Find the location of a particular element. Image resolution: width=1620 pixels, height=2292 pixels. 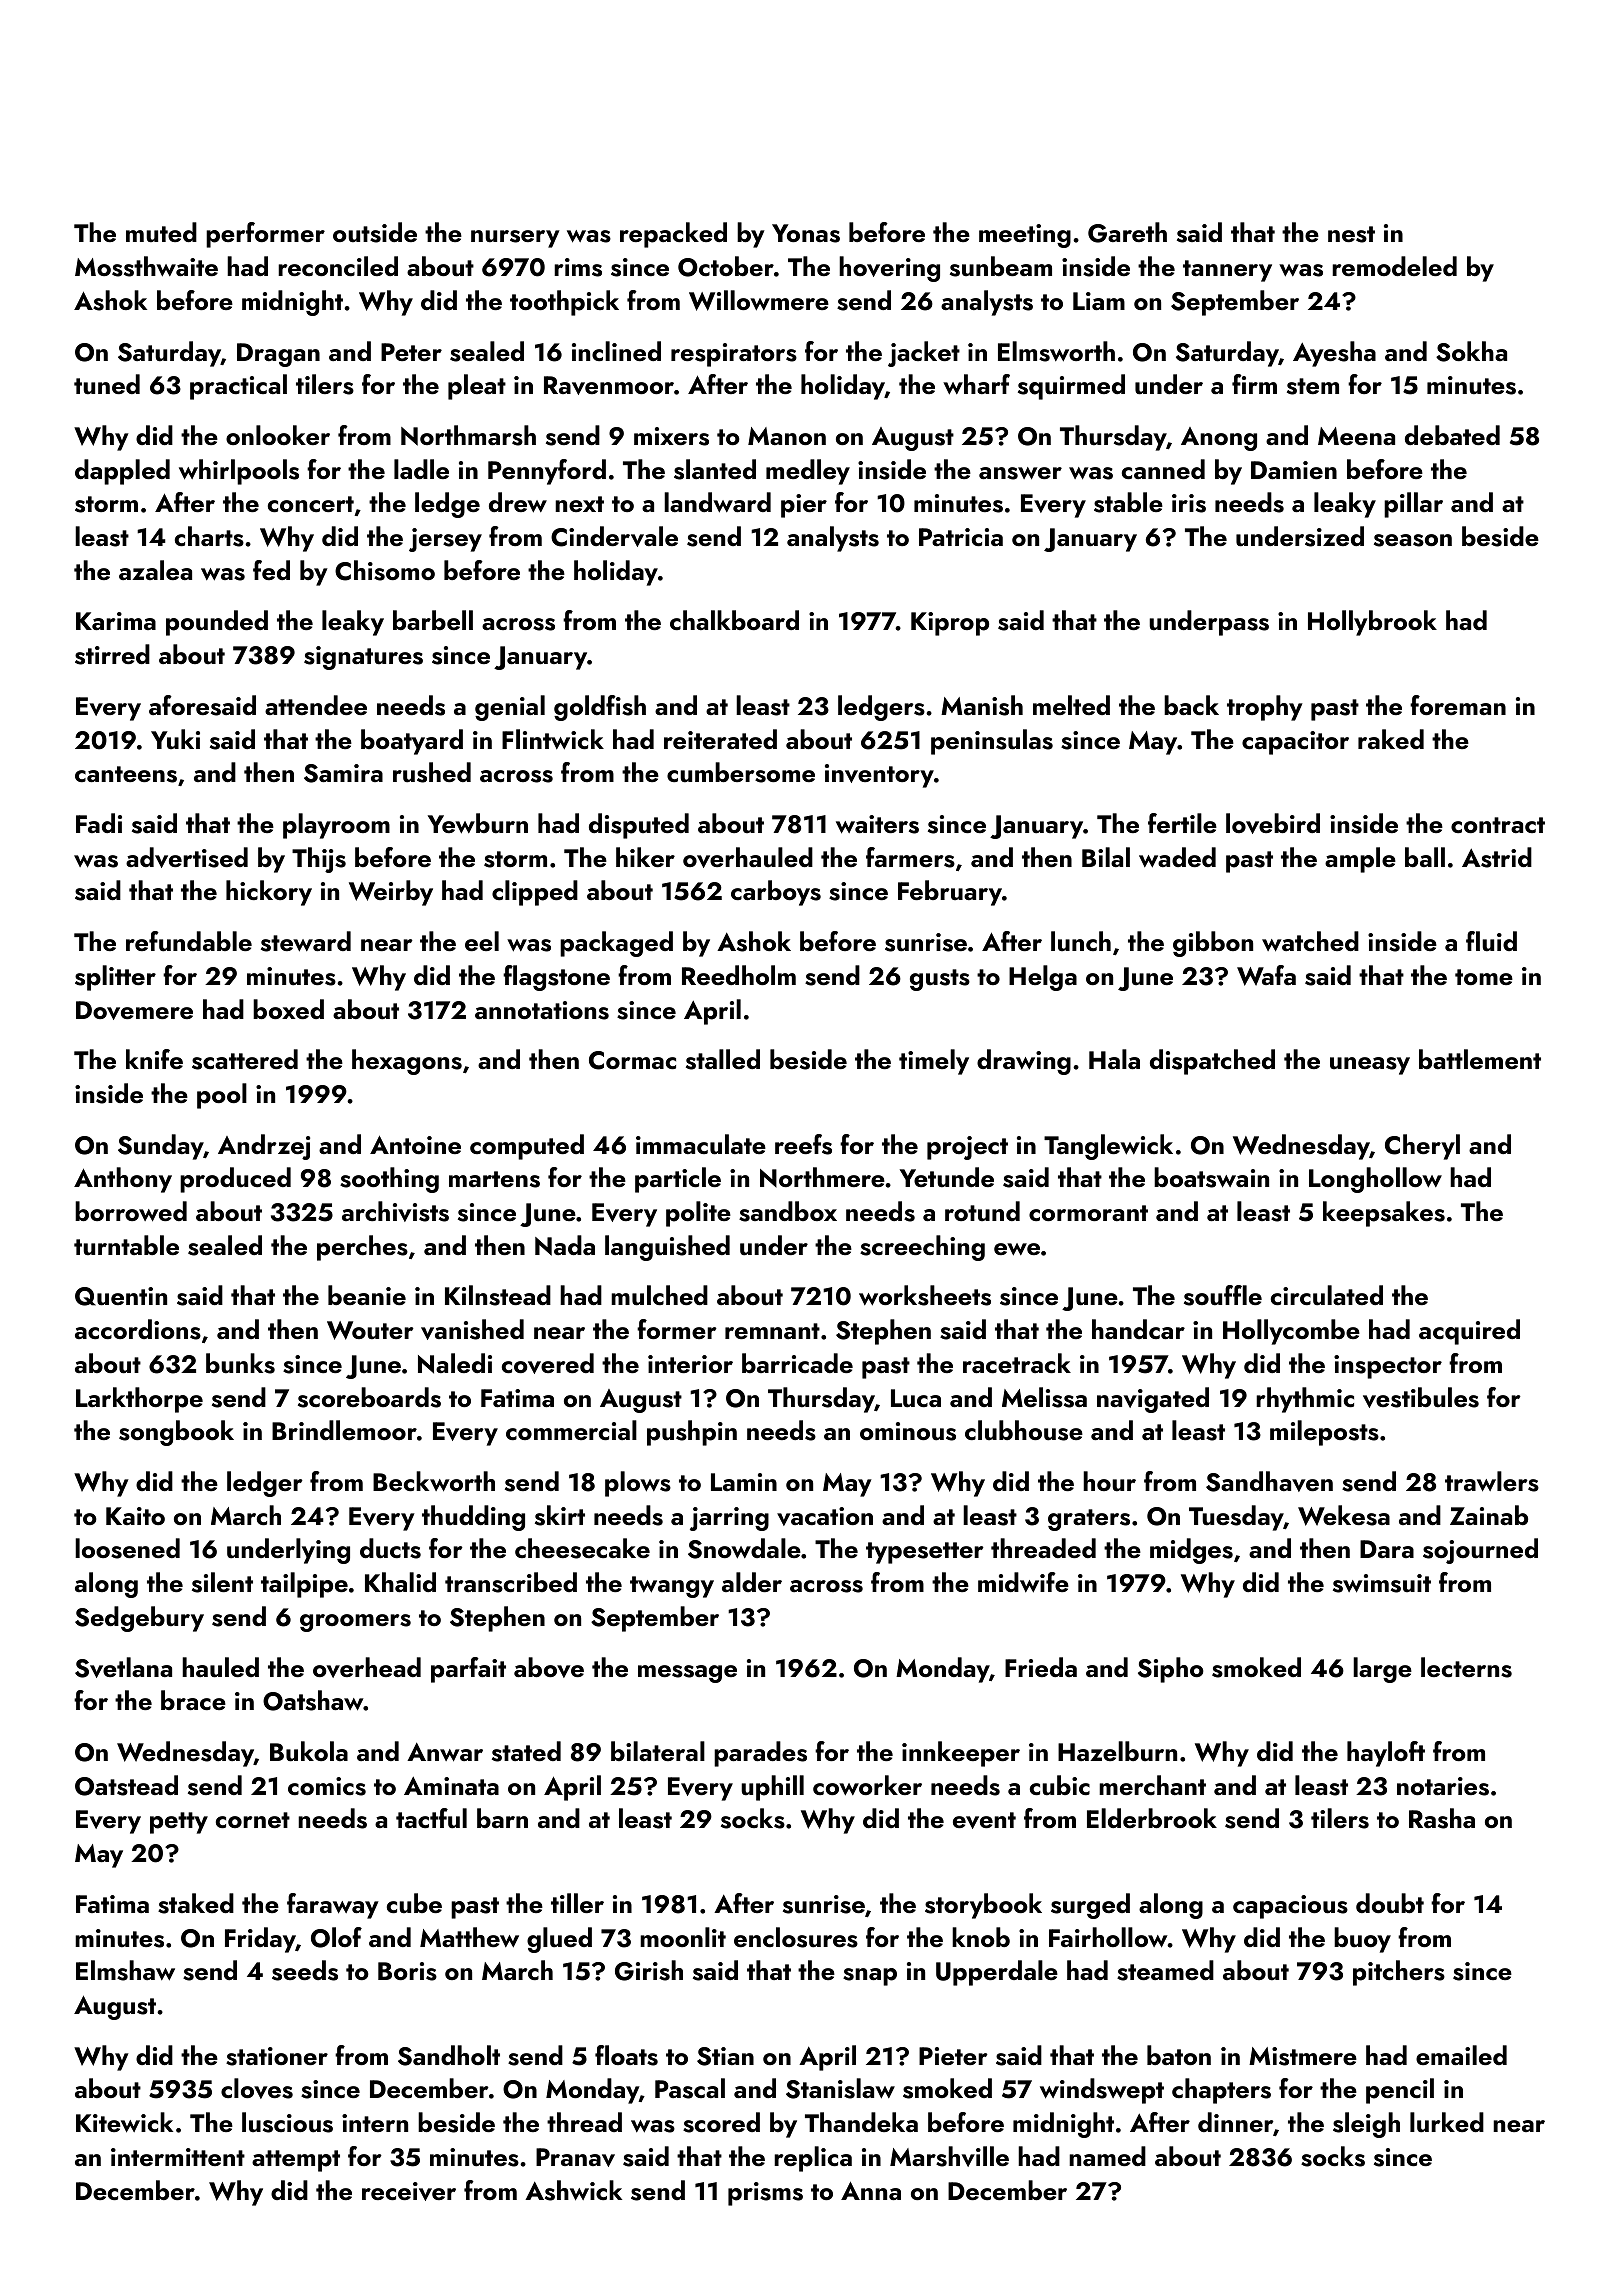

Elmshaw is located at coordinates (125, 1970).
